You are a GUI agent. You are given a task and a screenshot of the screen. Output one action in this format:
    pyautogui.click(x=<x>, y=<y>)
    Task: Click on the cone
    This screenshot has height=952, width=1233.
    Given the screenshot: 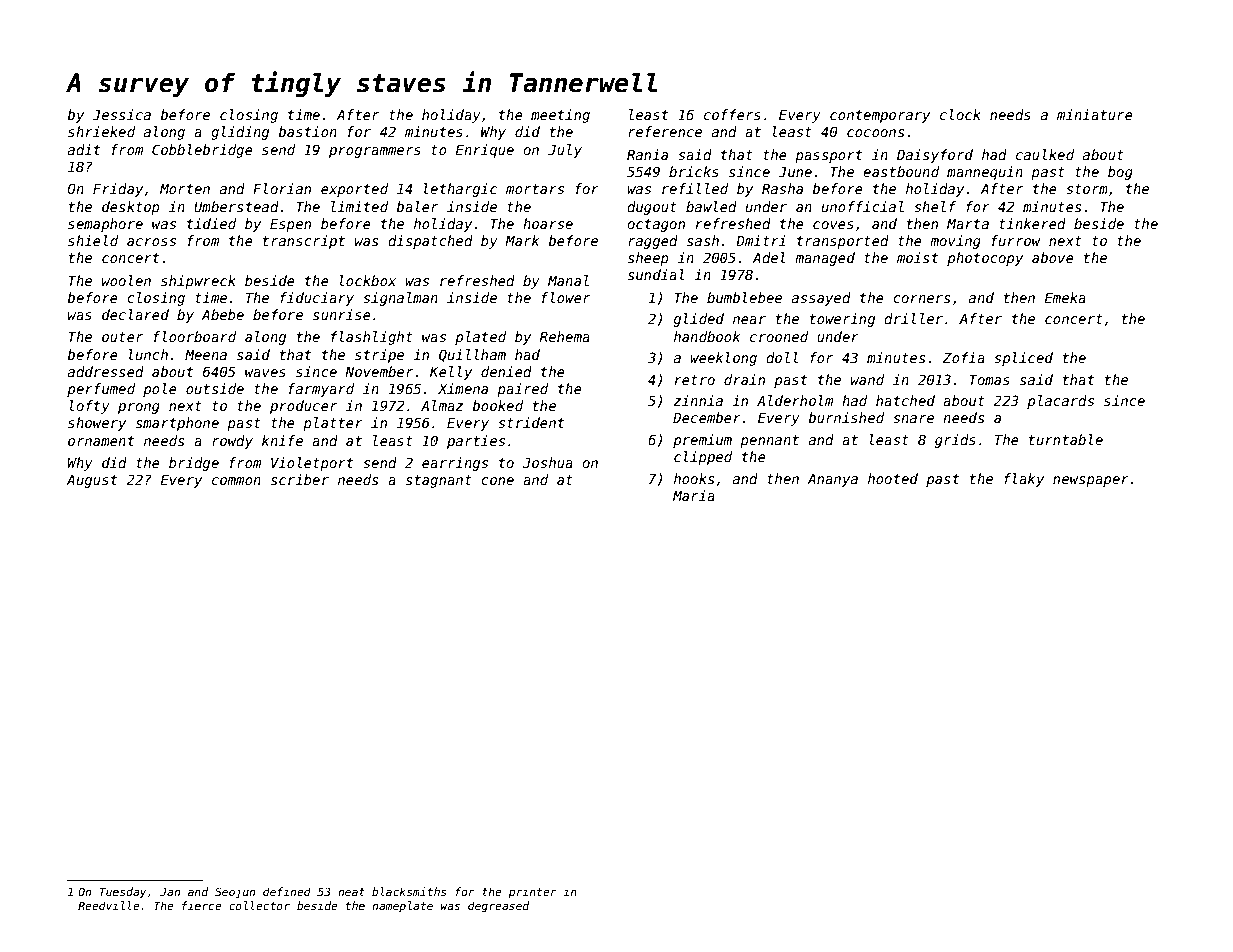 What is the action you would take?
    pyautogui.click(x=497, y=481)
